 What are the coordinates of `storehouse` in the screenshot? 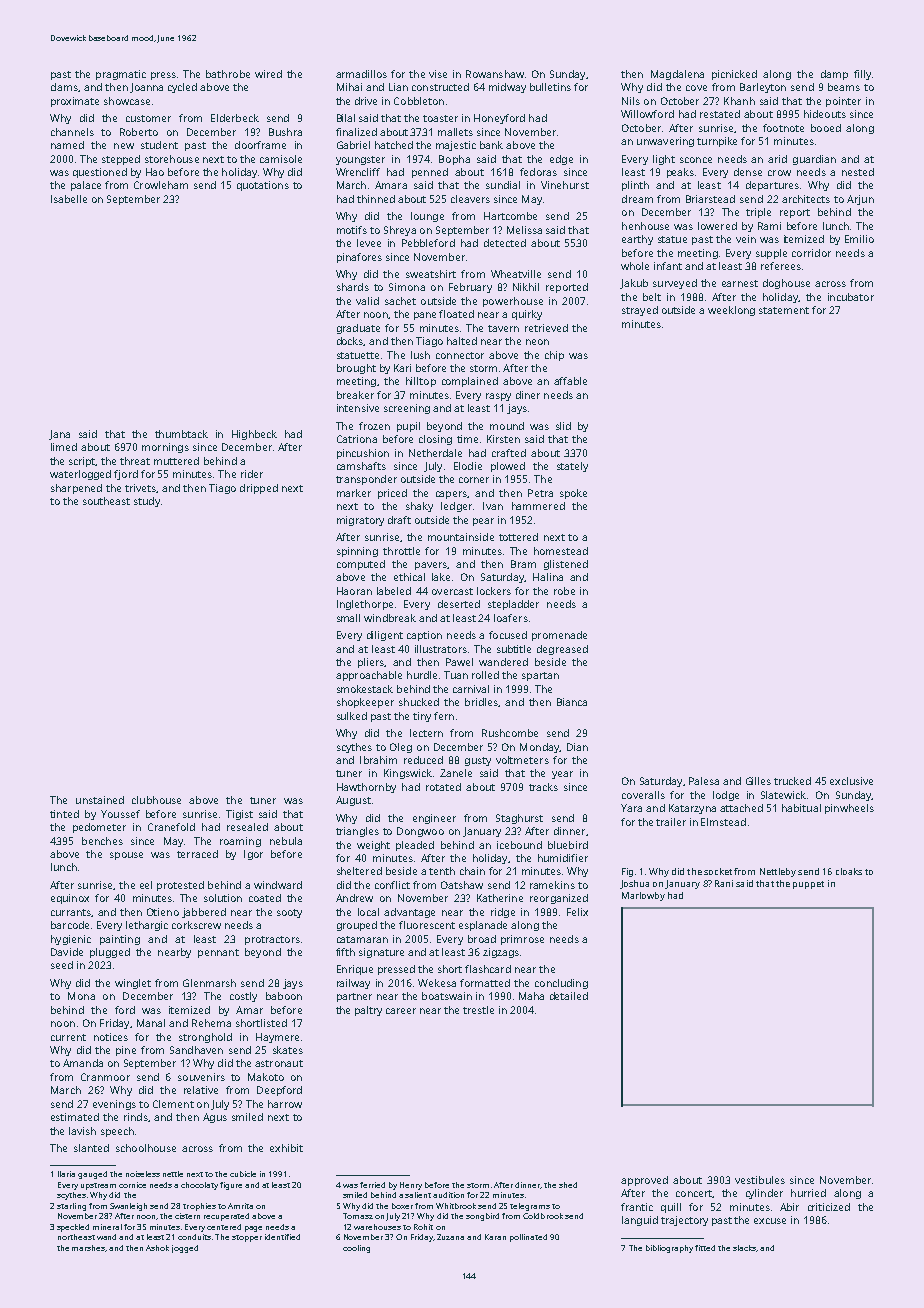 It's located at (172, 159).
